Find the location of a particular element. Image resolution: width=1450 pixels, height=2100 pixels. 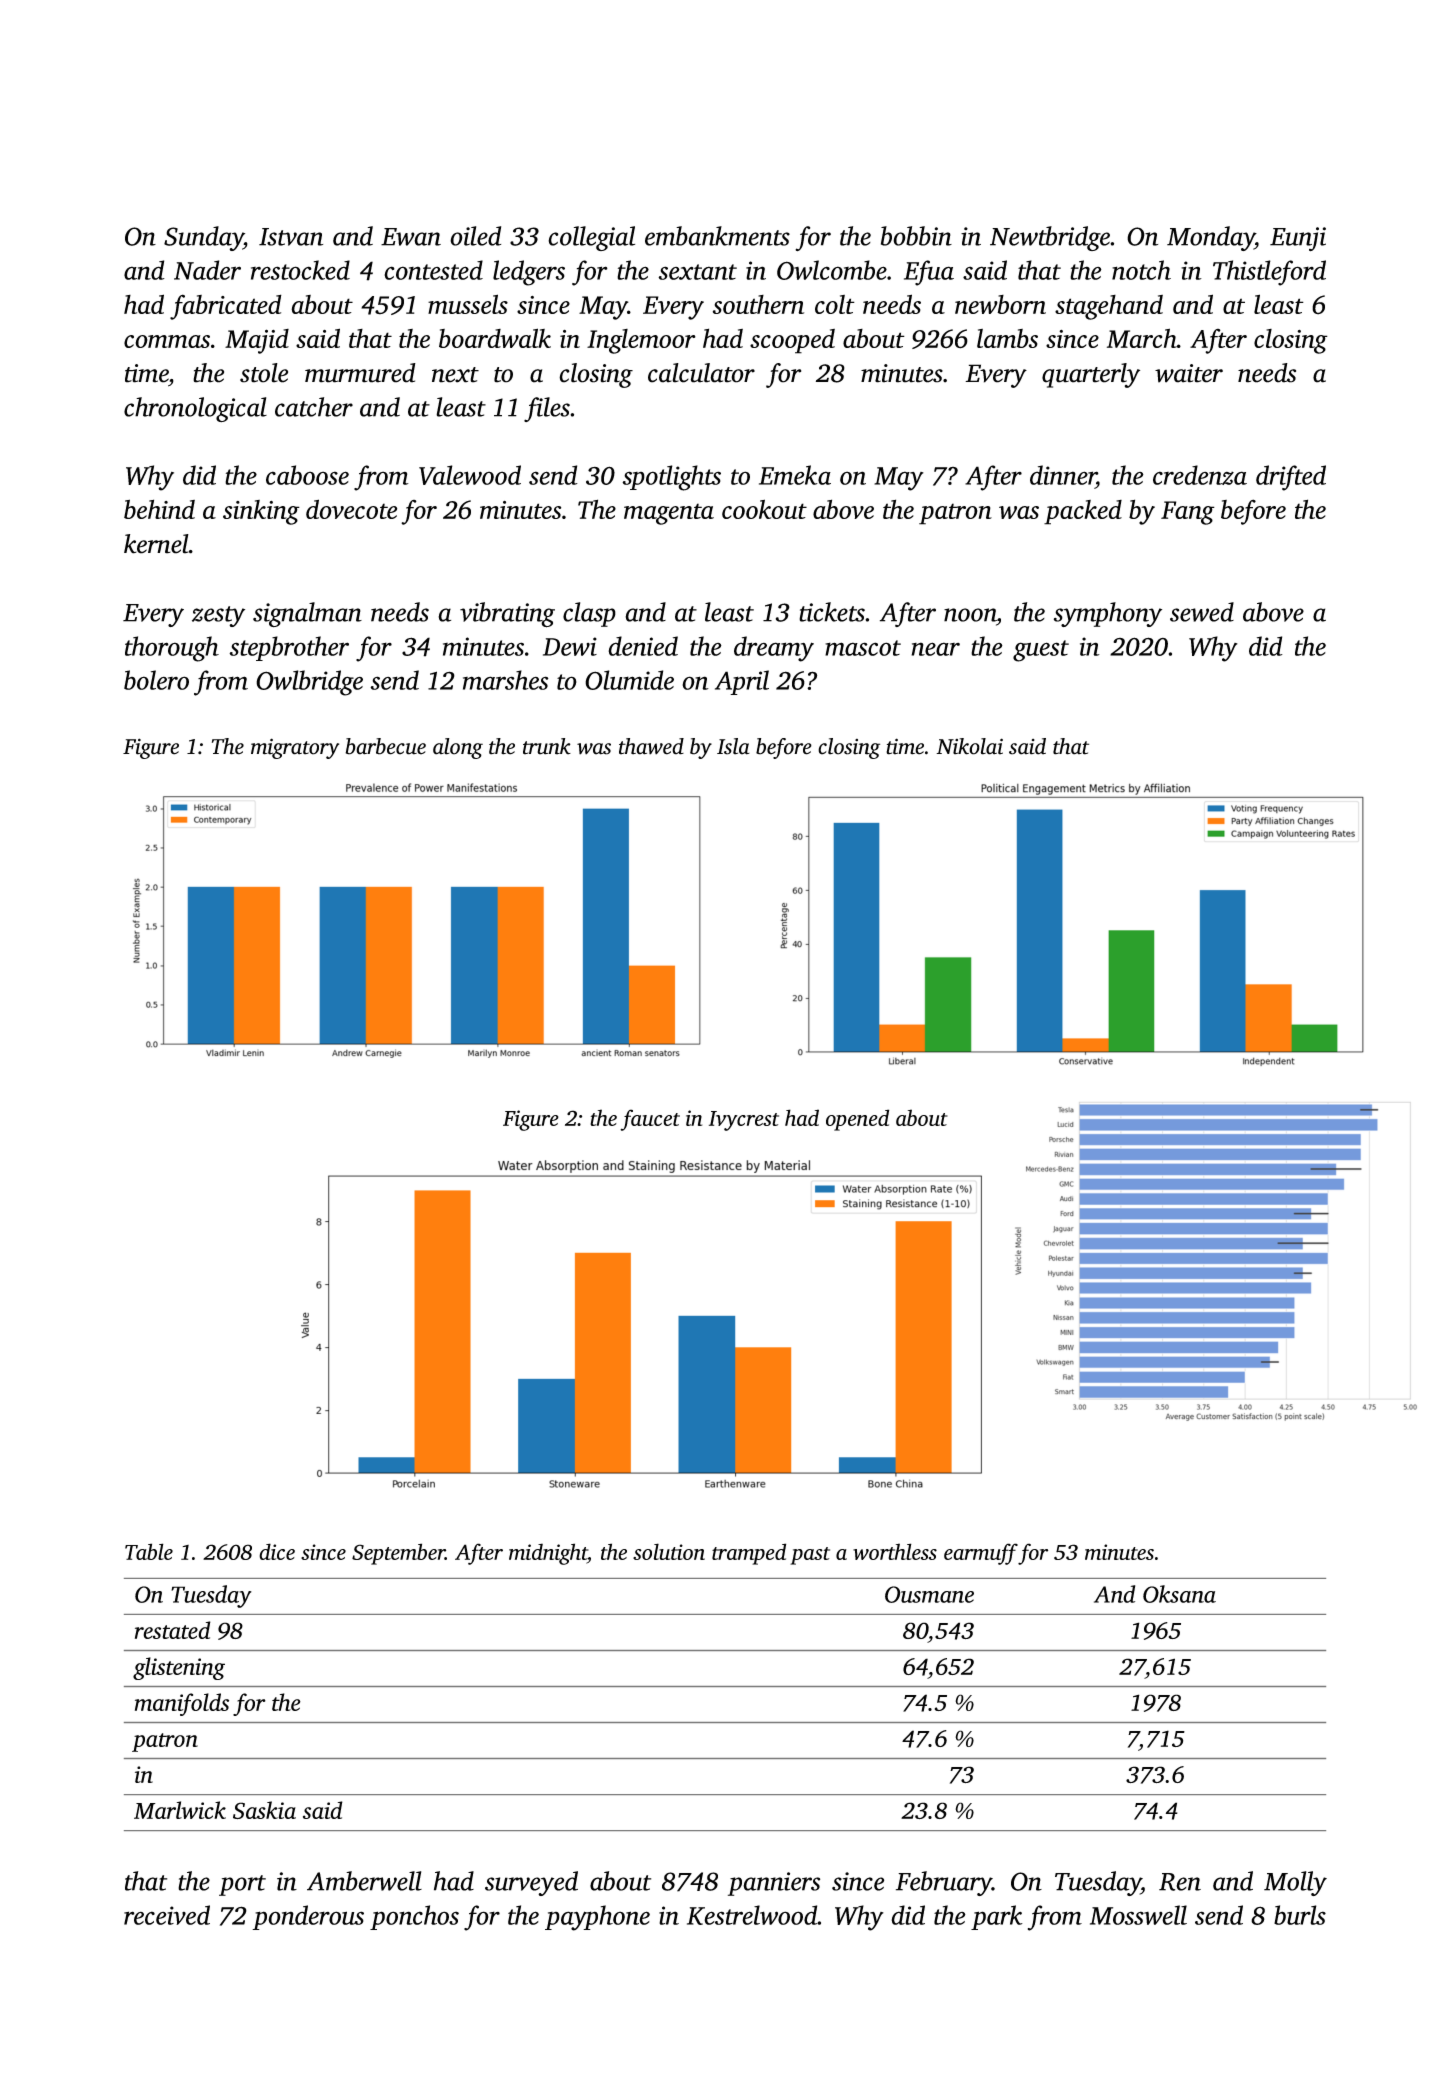

Newtbridge is located at coordinates (1050, 238).
